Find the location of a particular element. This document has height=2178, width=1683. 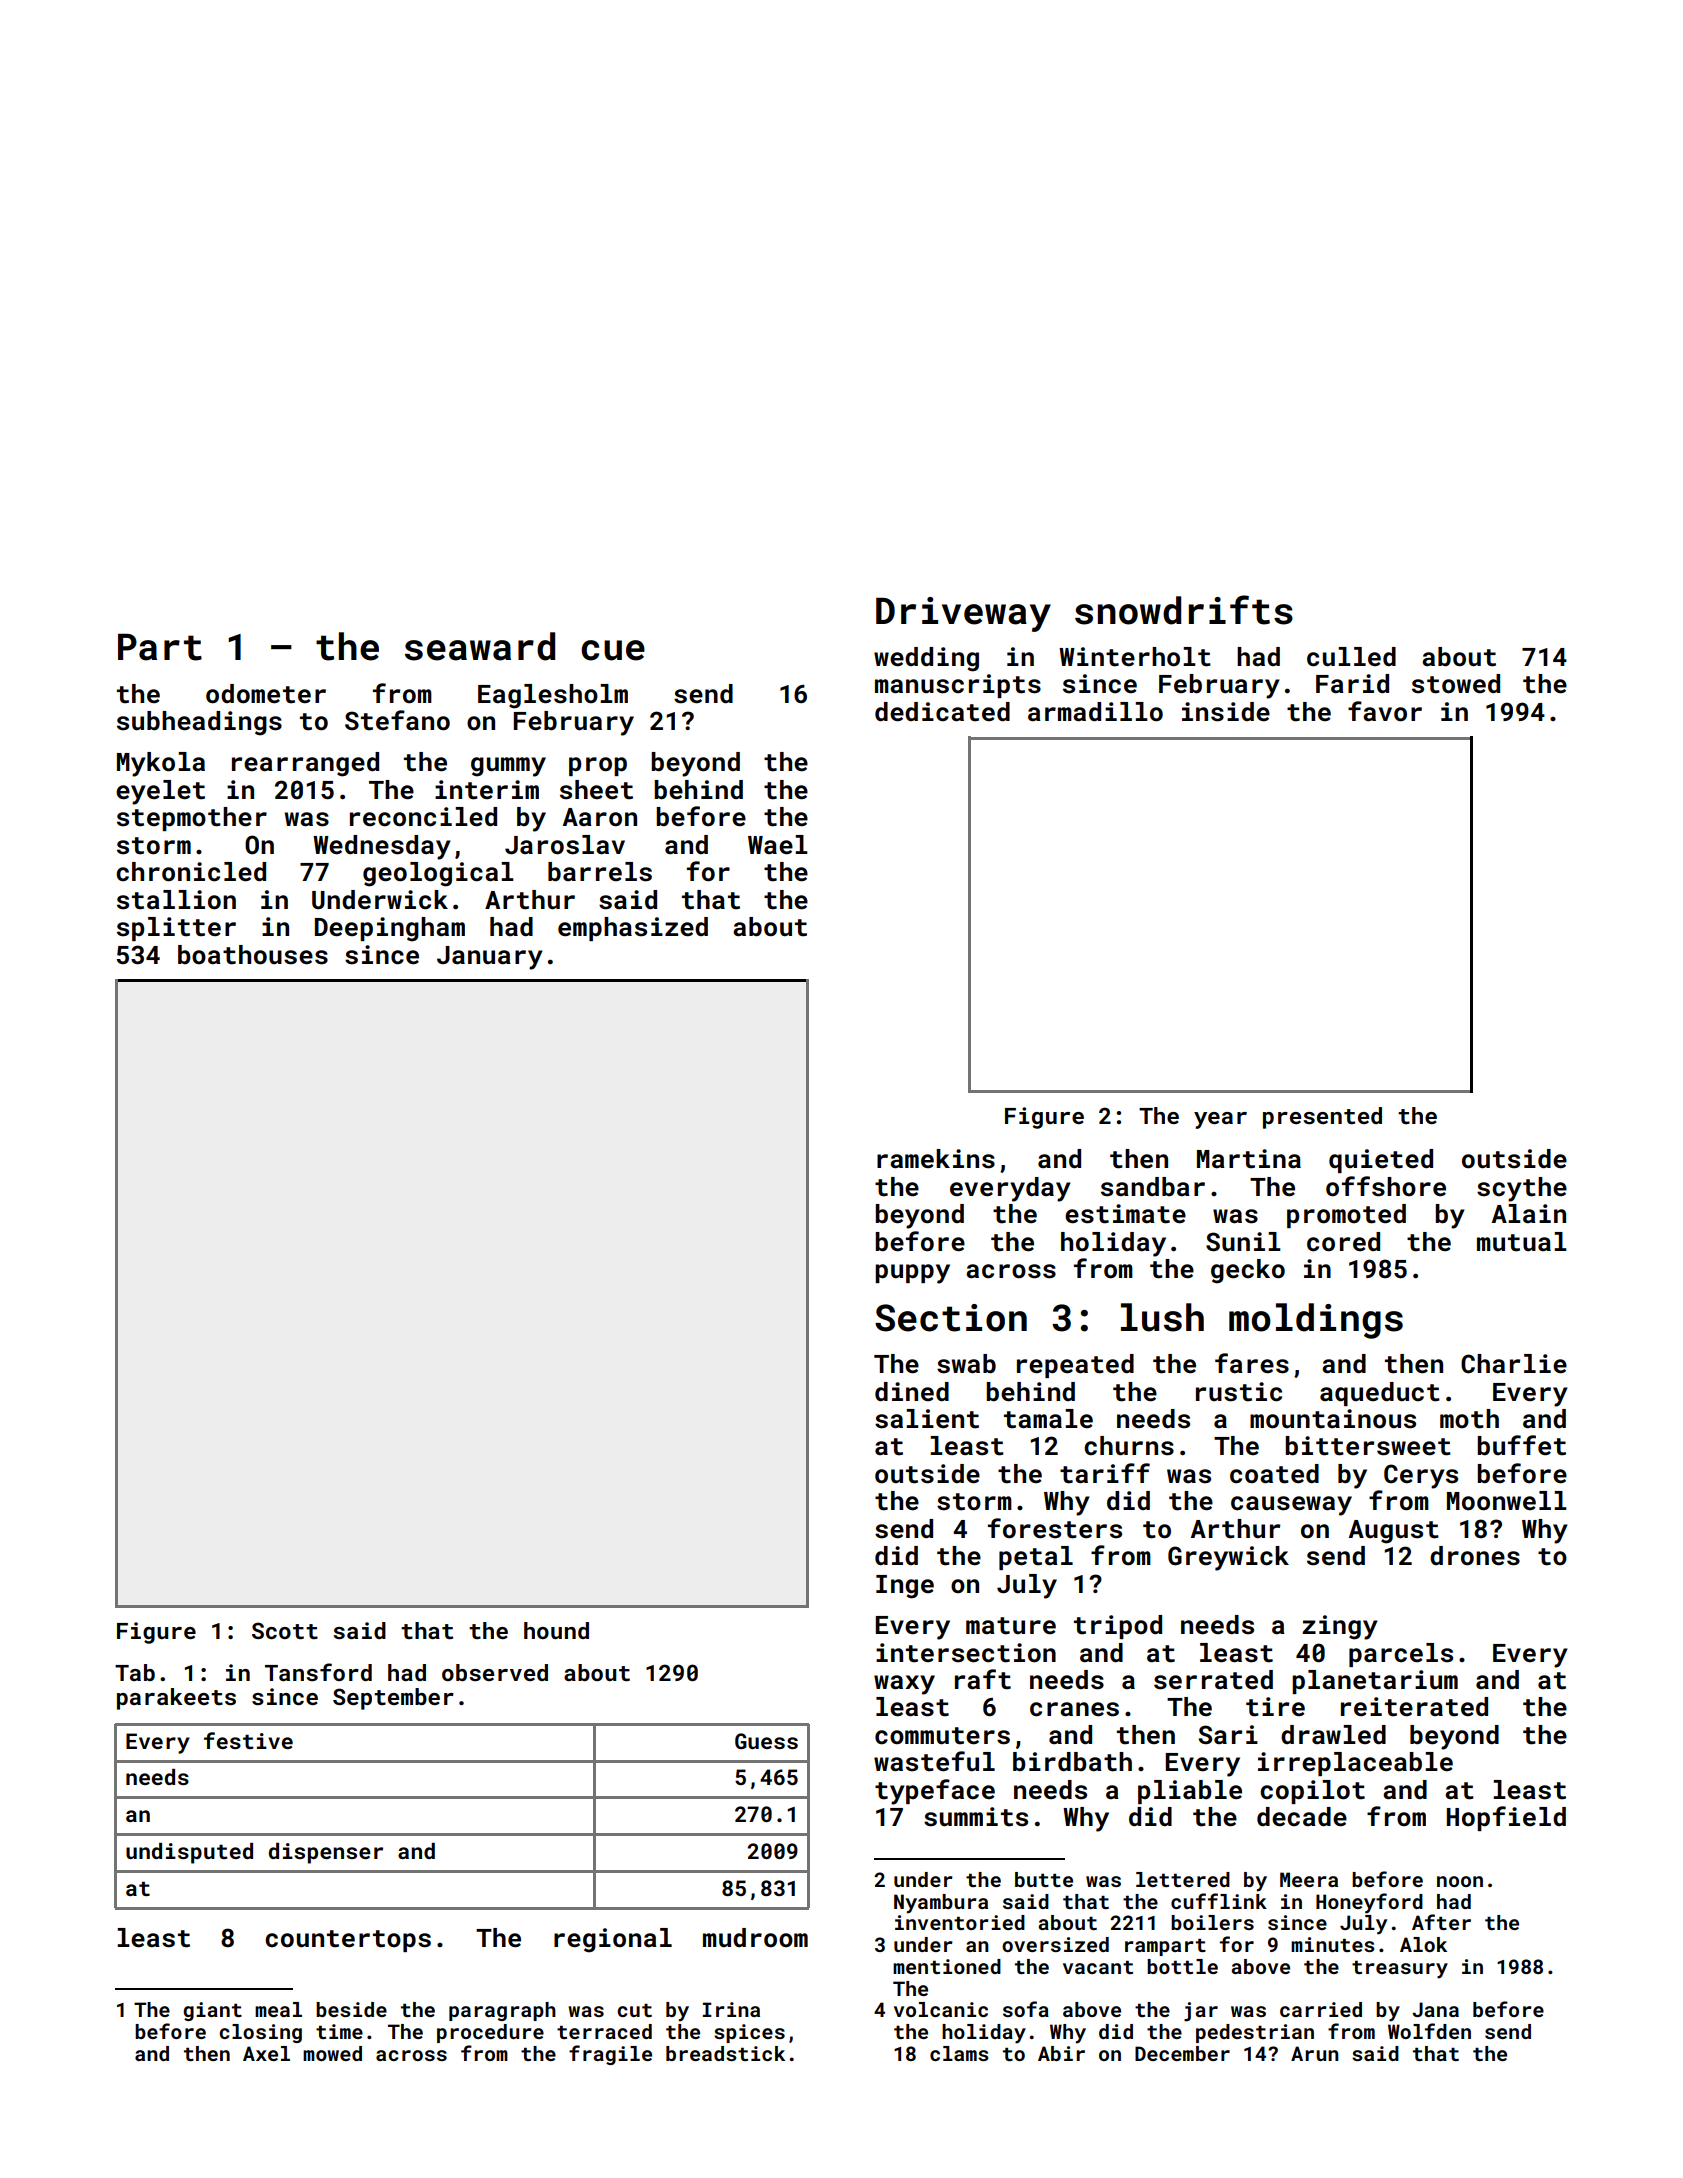

presented is located at coordinates (1322, 1118).
